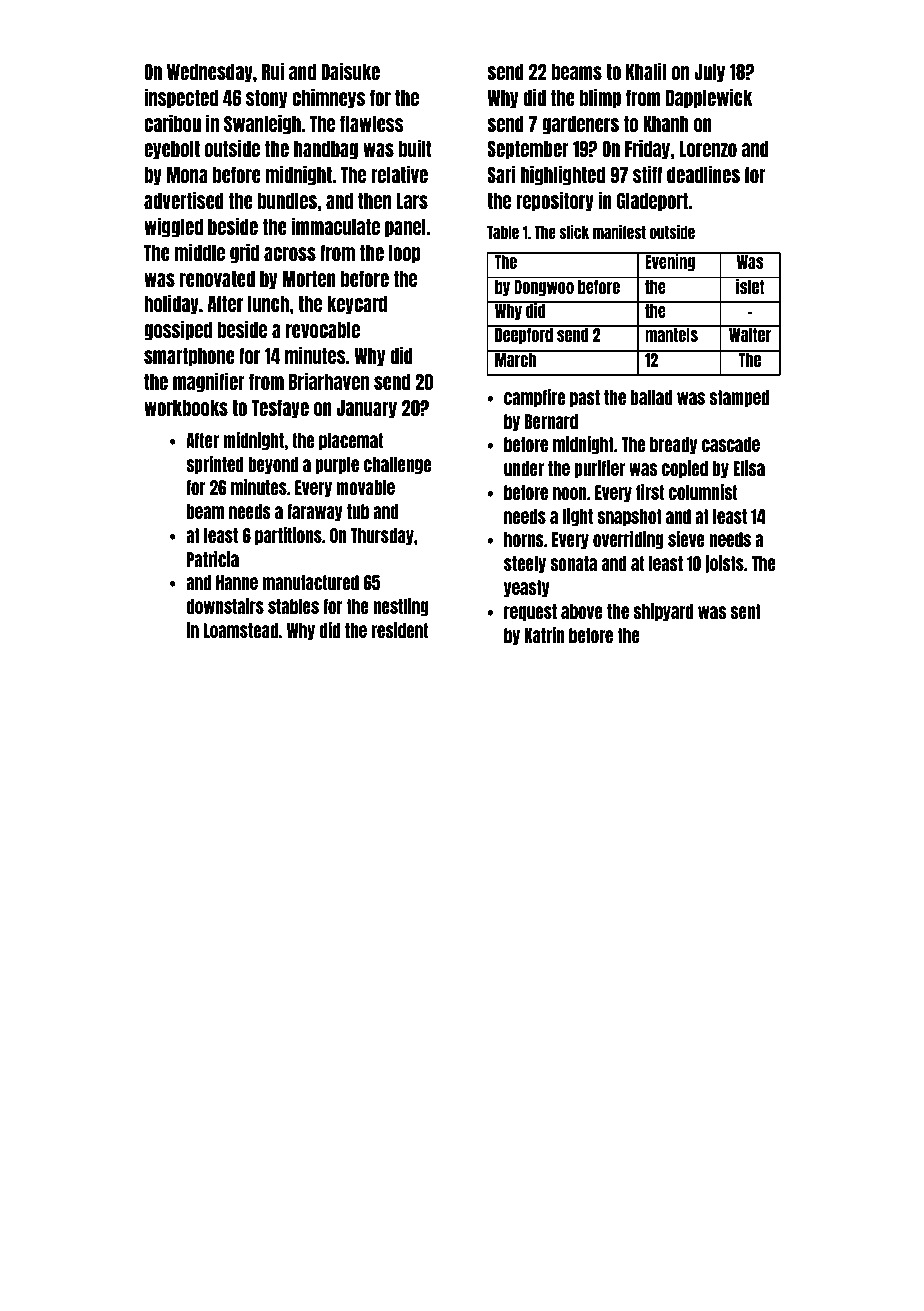  I want to click on Patricia, so click(213, 559).
